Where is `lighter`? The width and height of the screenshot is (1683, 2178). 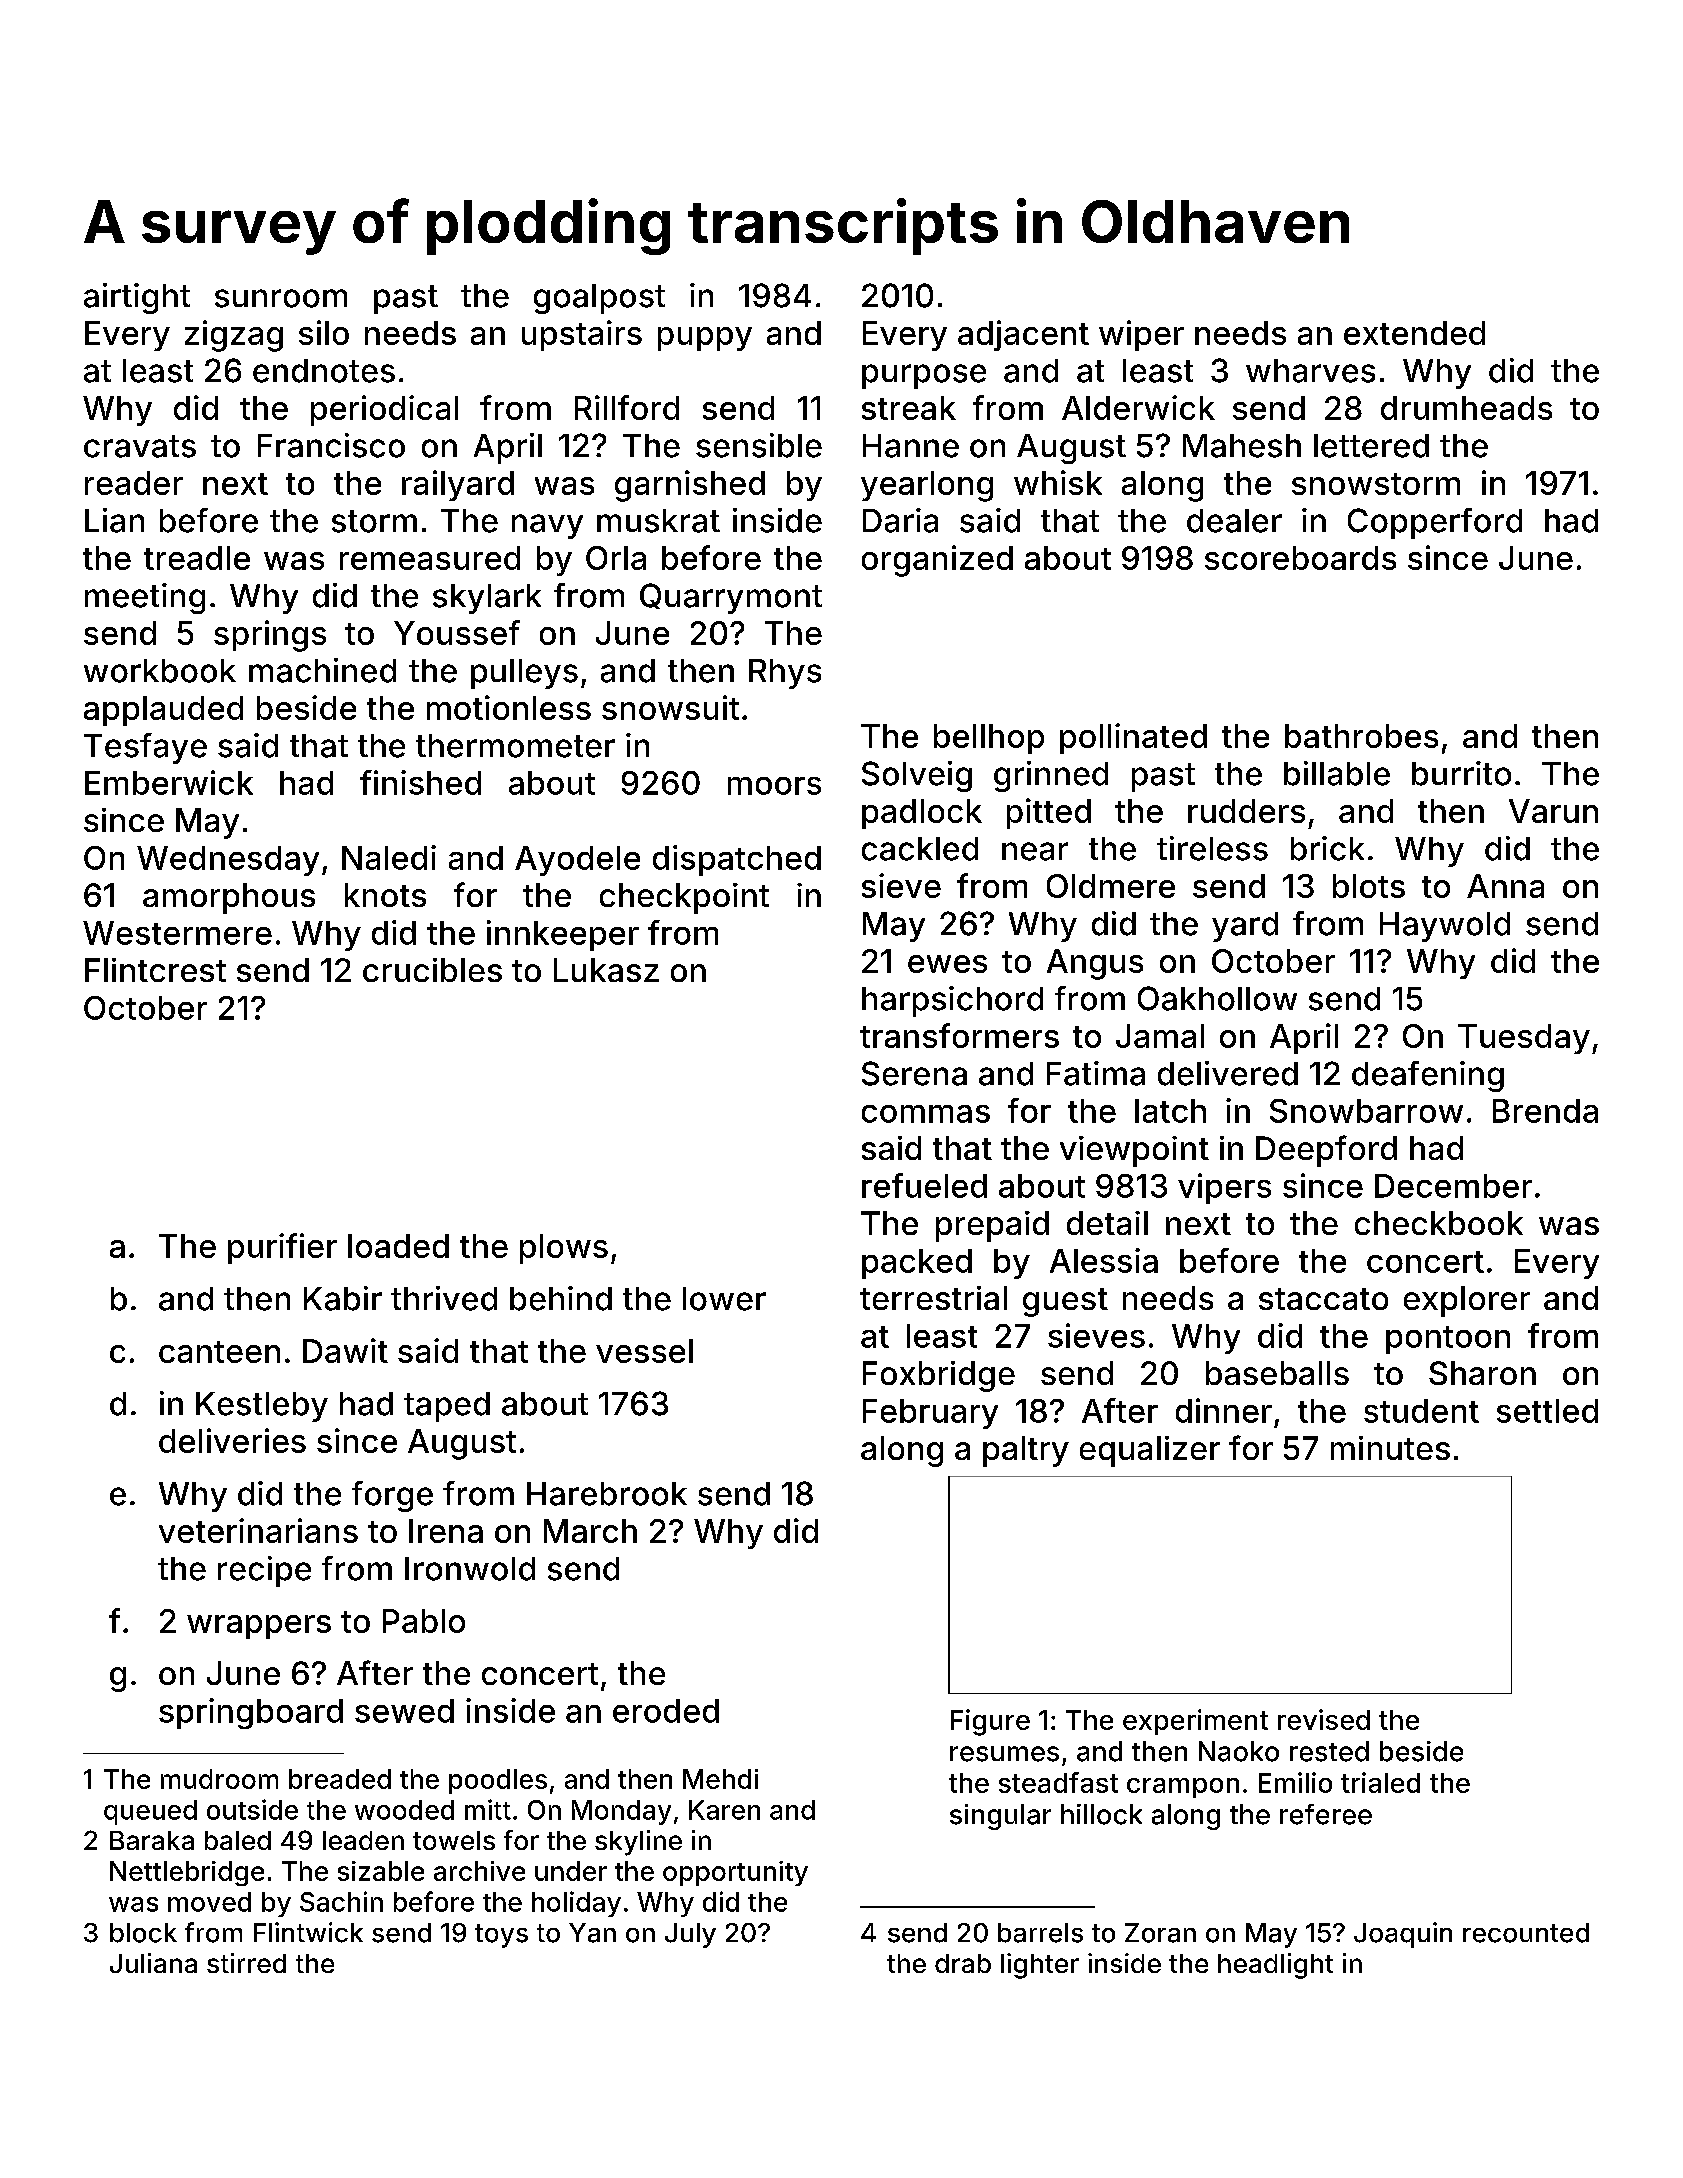 lighter is located at coordinates (1040, 1966).
